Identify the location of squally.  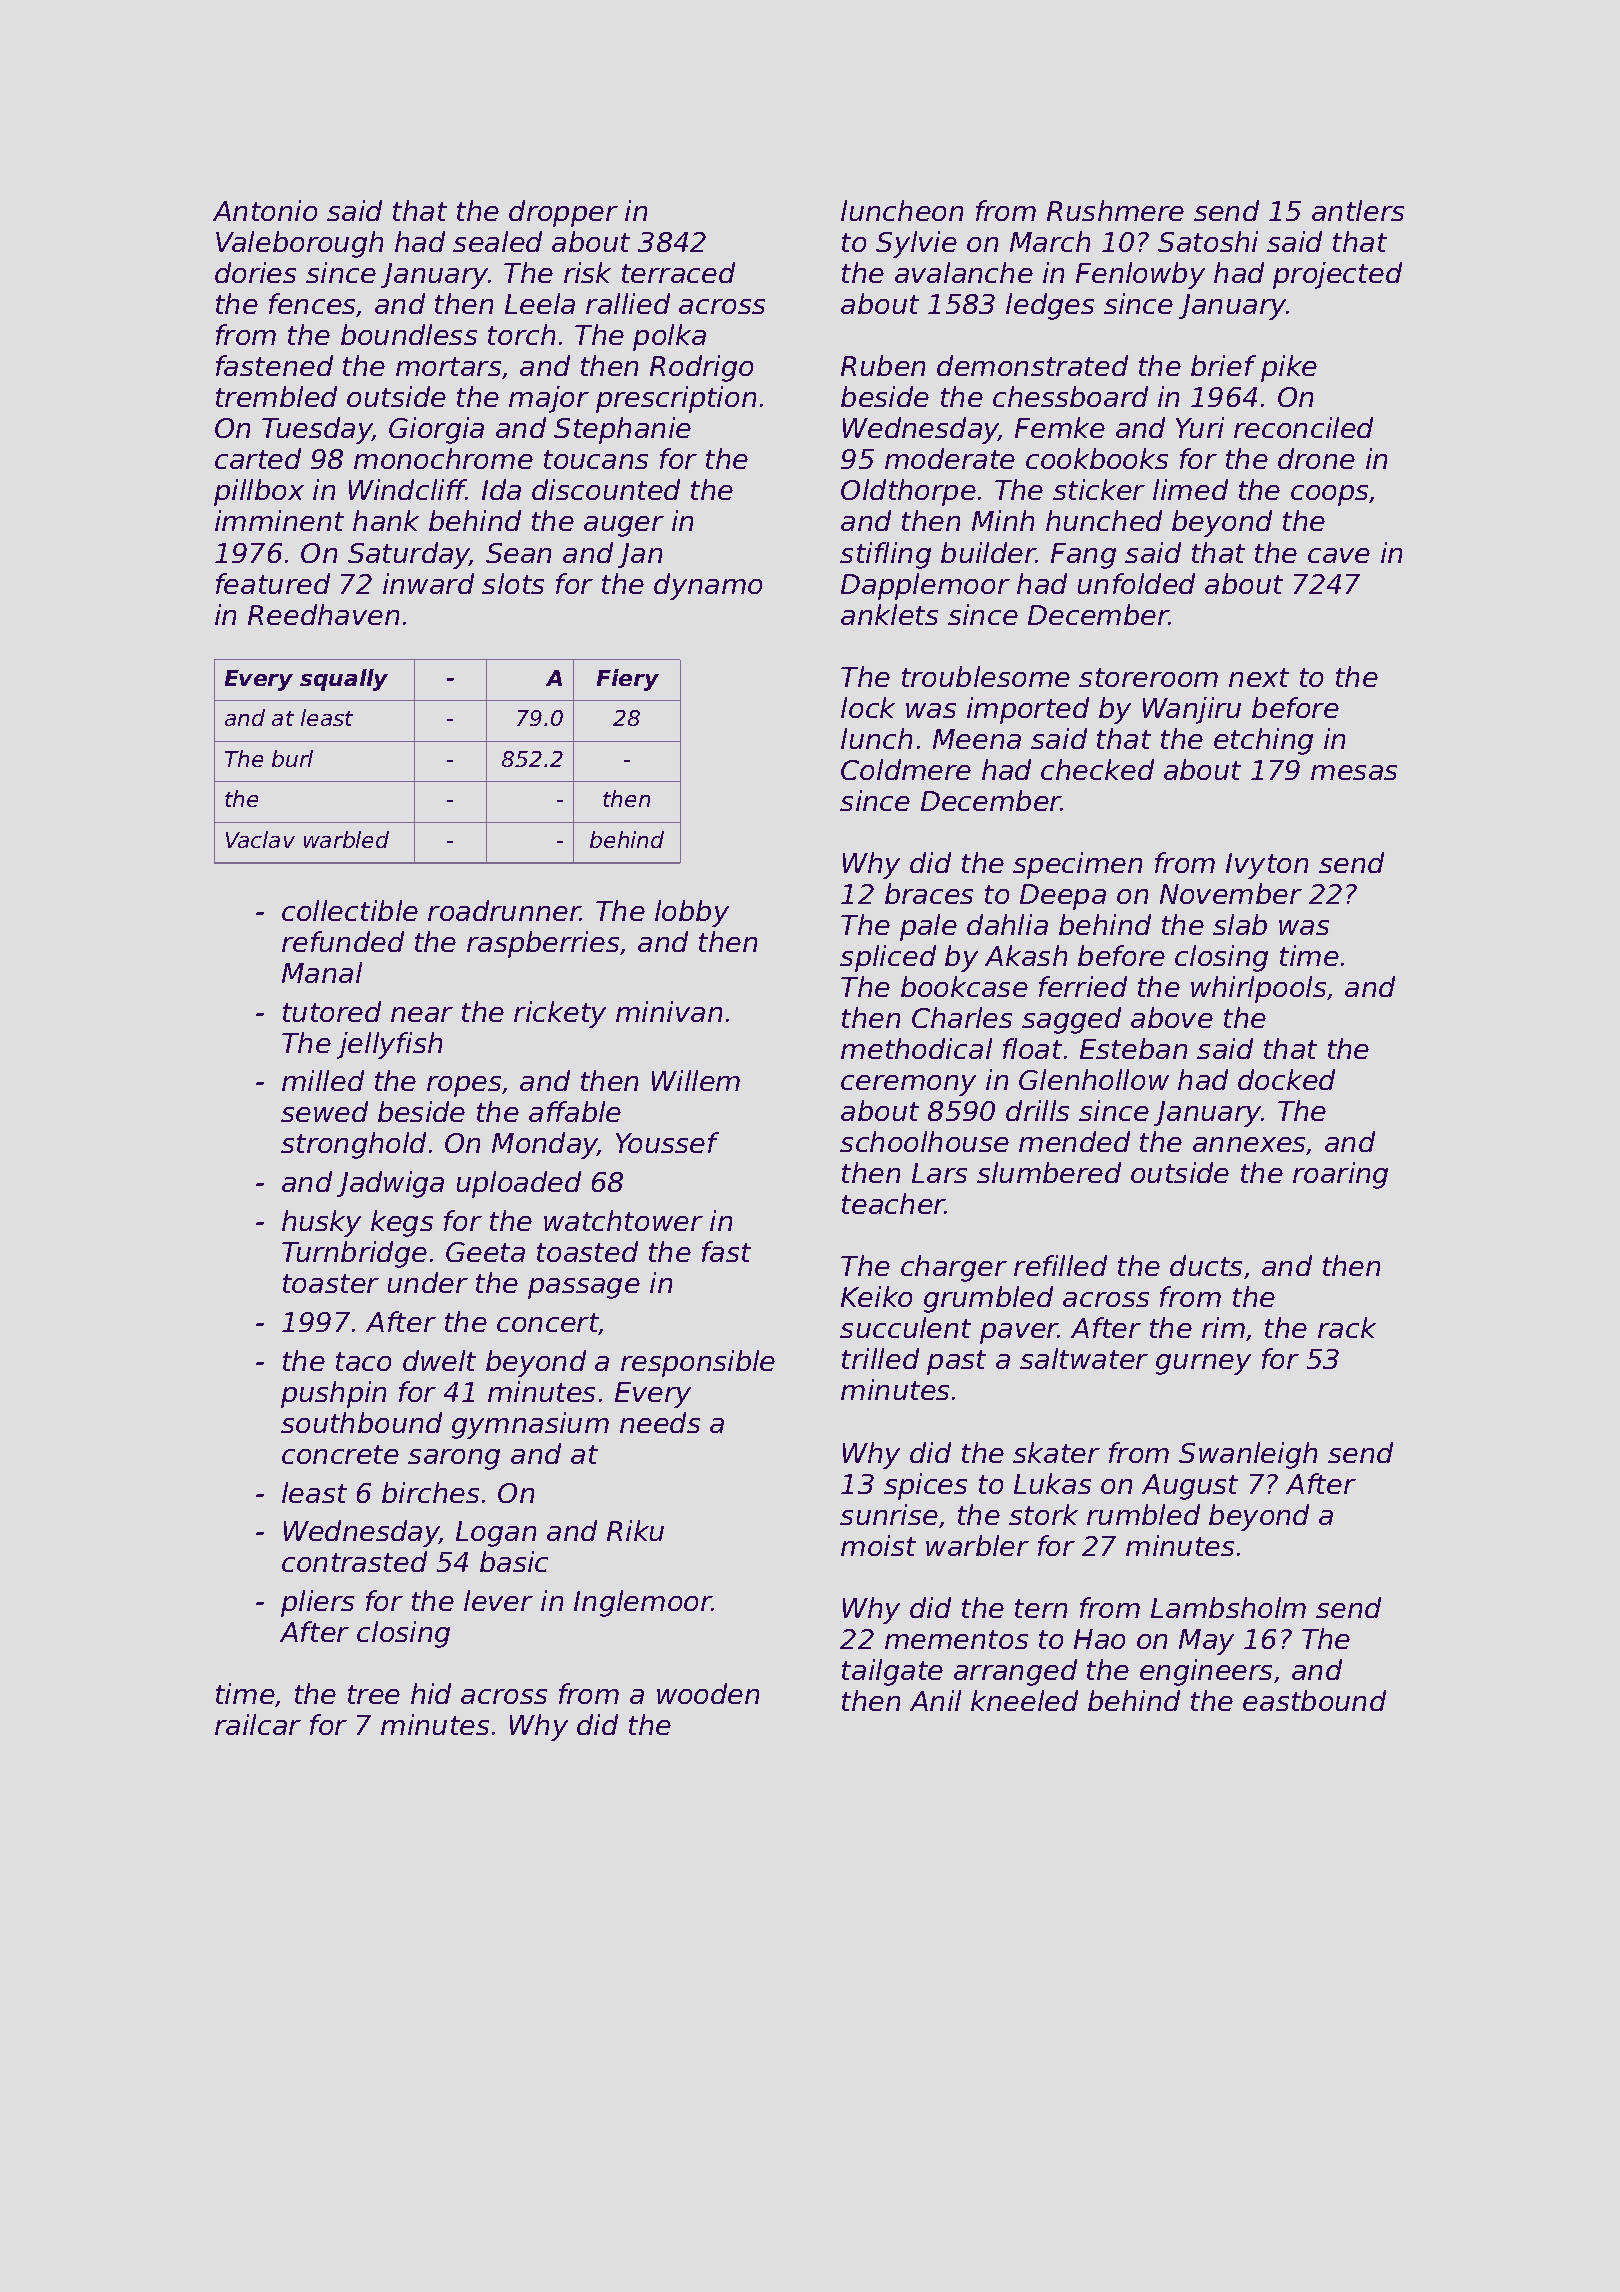
(344, 680).
